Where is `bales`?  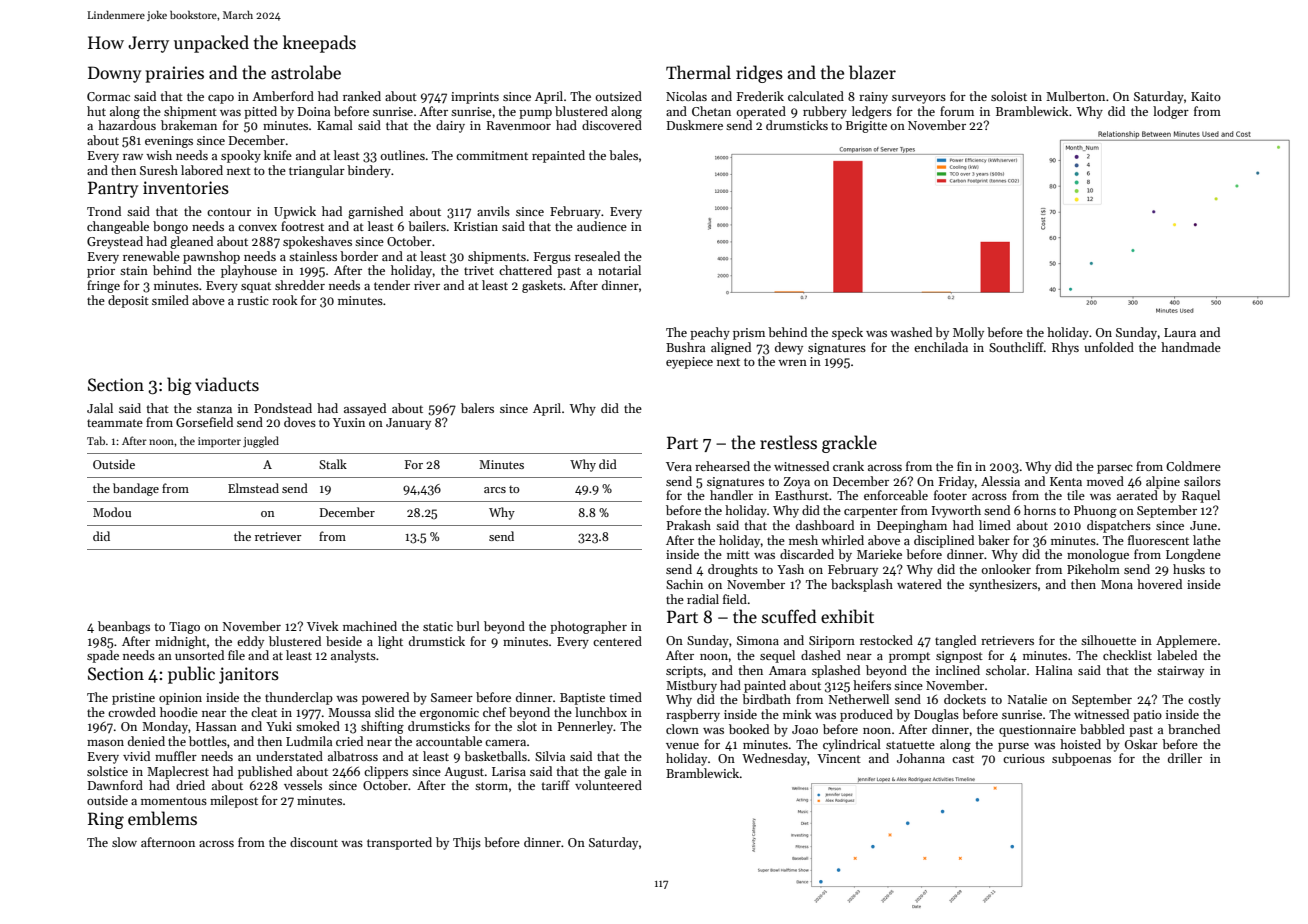 bales is located at coordinates (623, 155).
